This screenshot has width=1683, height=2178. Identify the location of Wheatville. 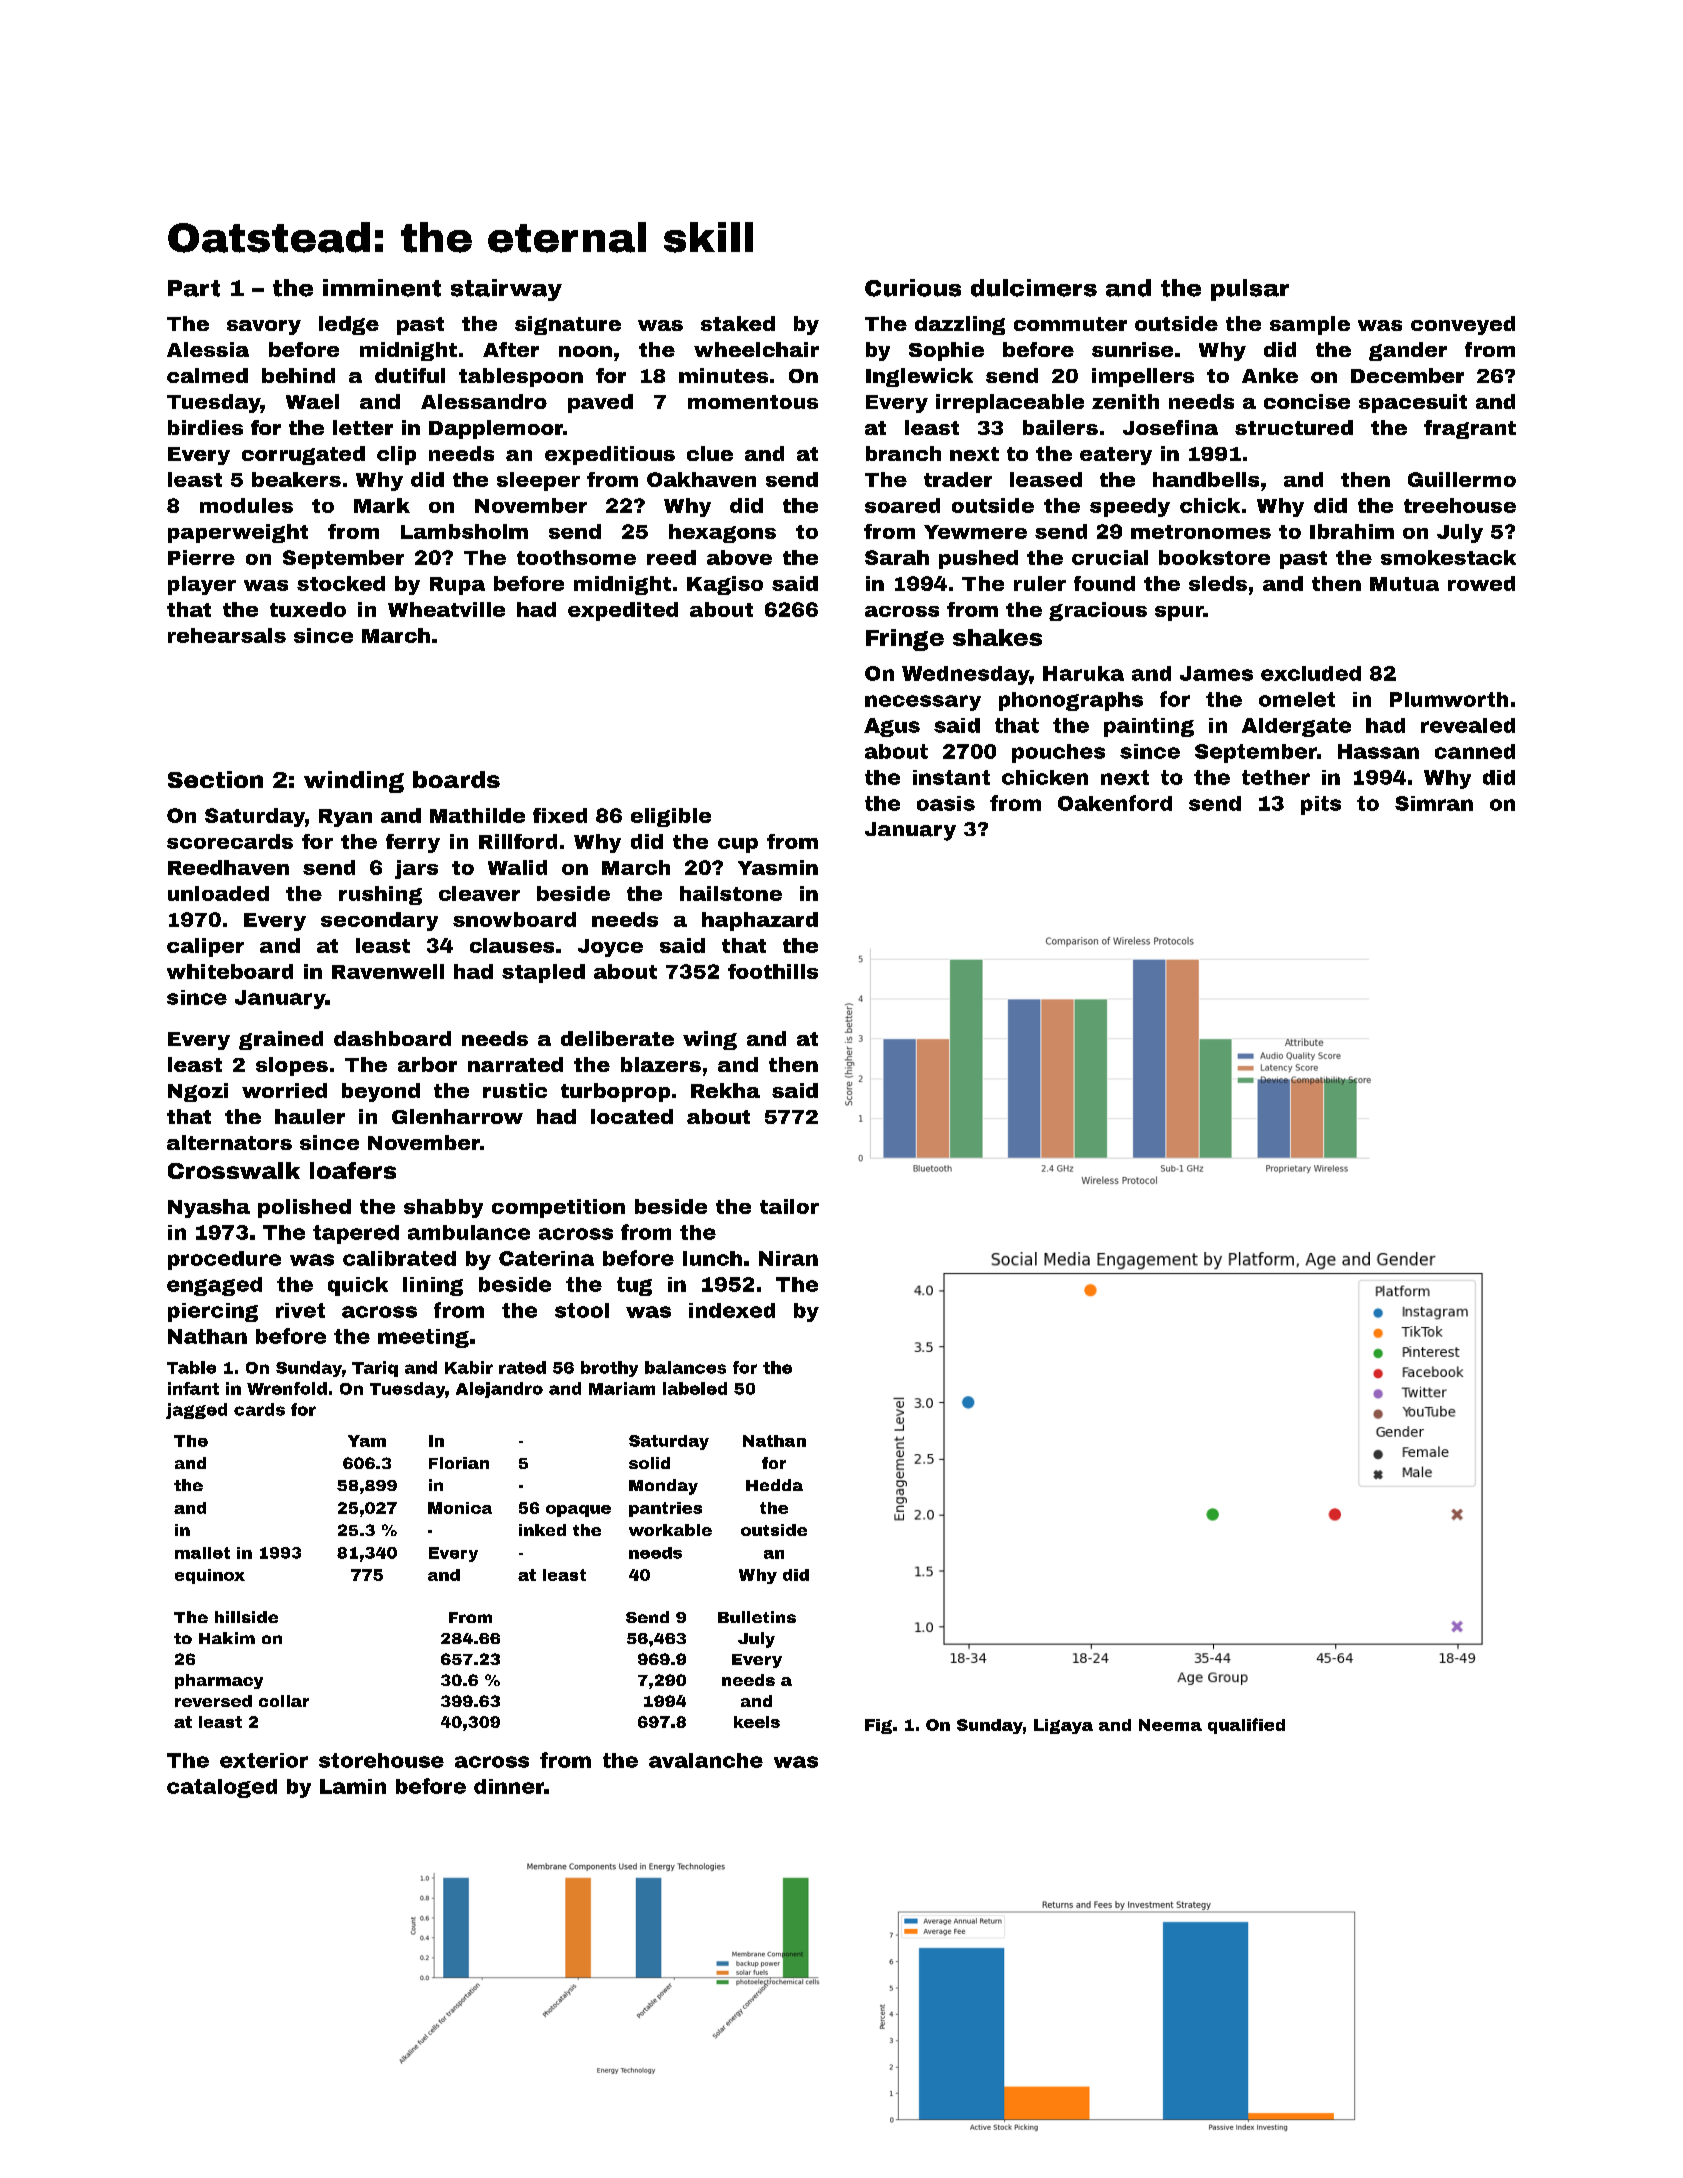
(446, 609).
